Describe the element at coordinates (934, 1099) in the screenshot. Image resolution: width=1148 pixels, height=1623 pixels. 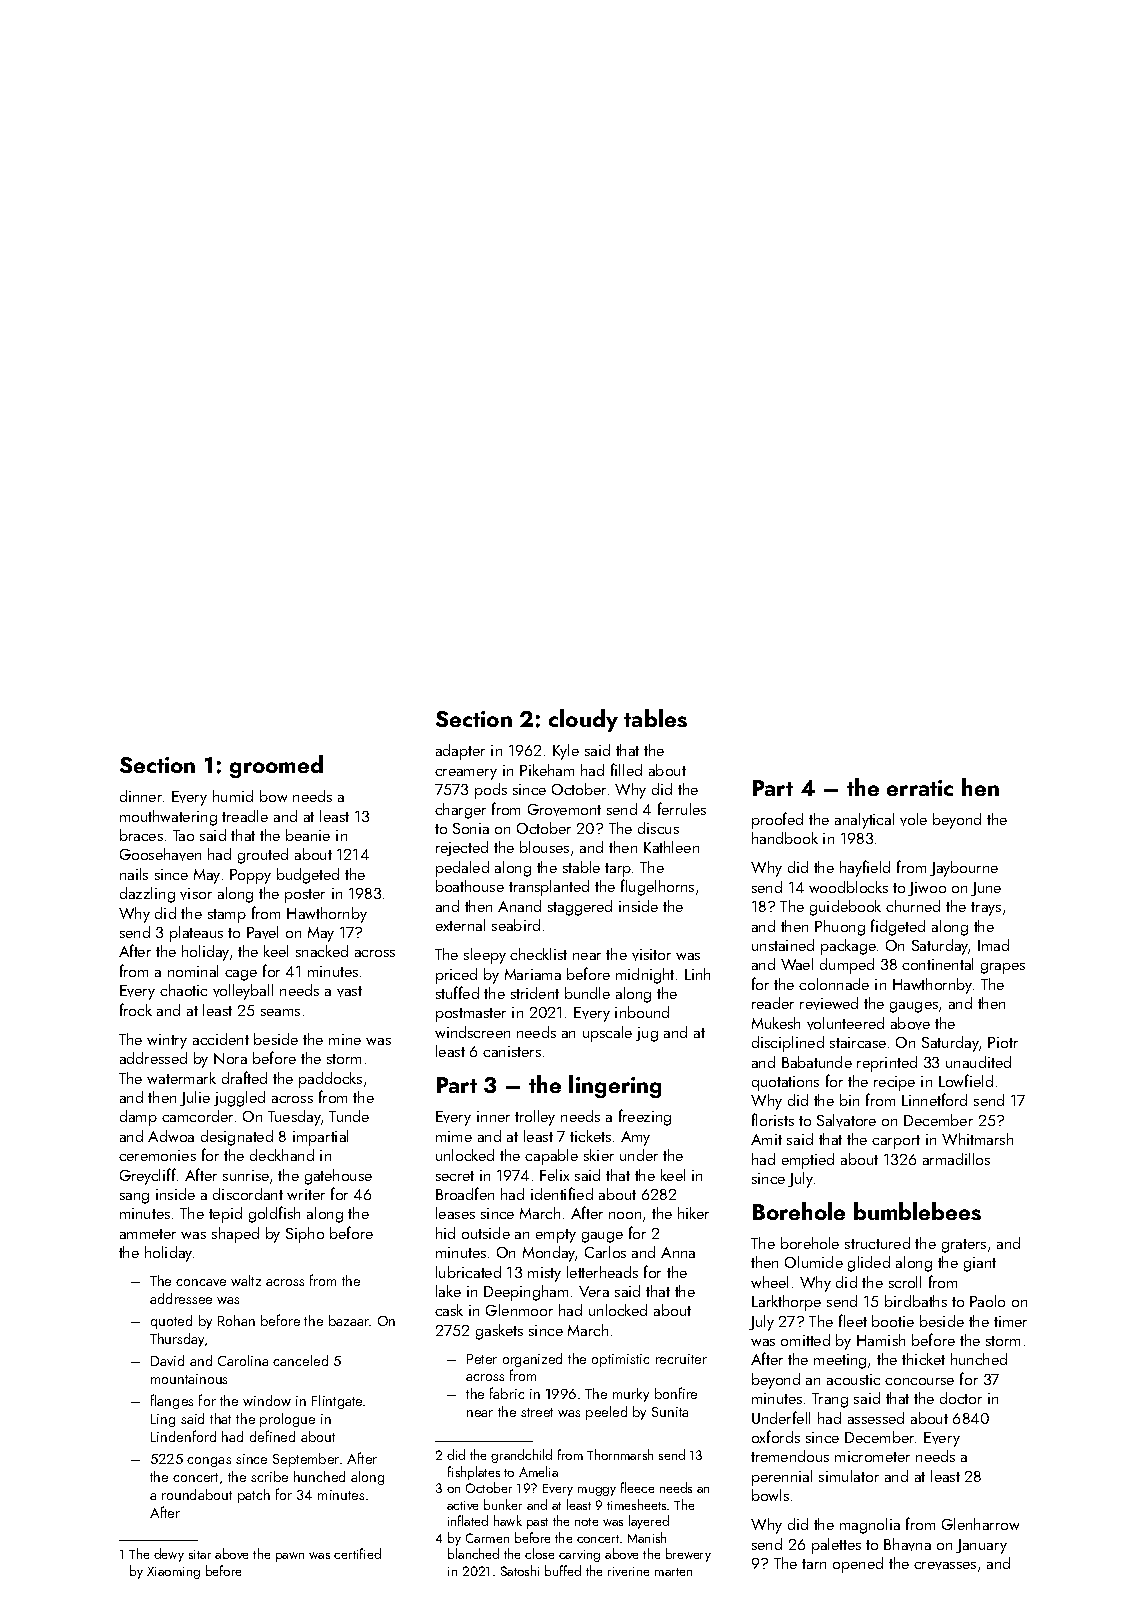
I see `Linnetford` at that location.
